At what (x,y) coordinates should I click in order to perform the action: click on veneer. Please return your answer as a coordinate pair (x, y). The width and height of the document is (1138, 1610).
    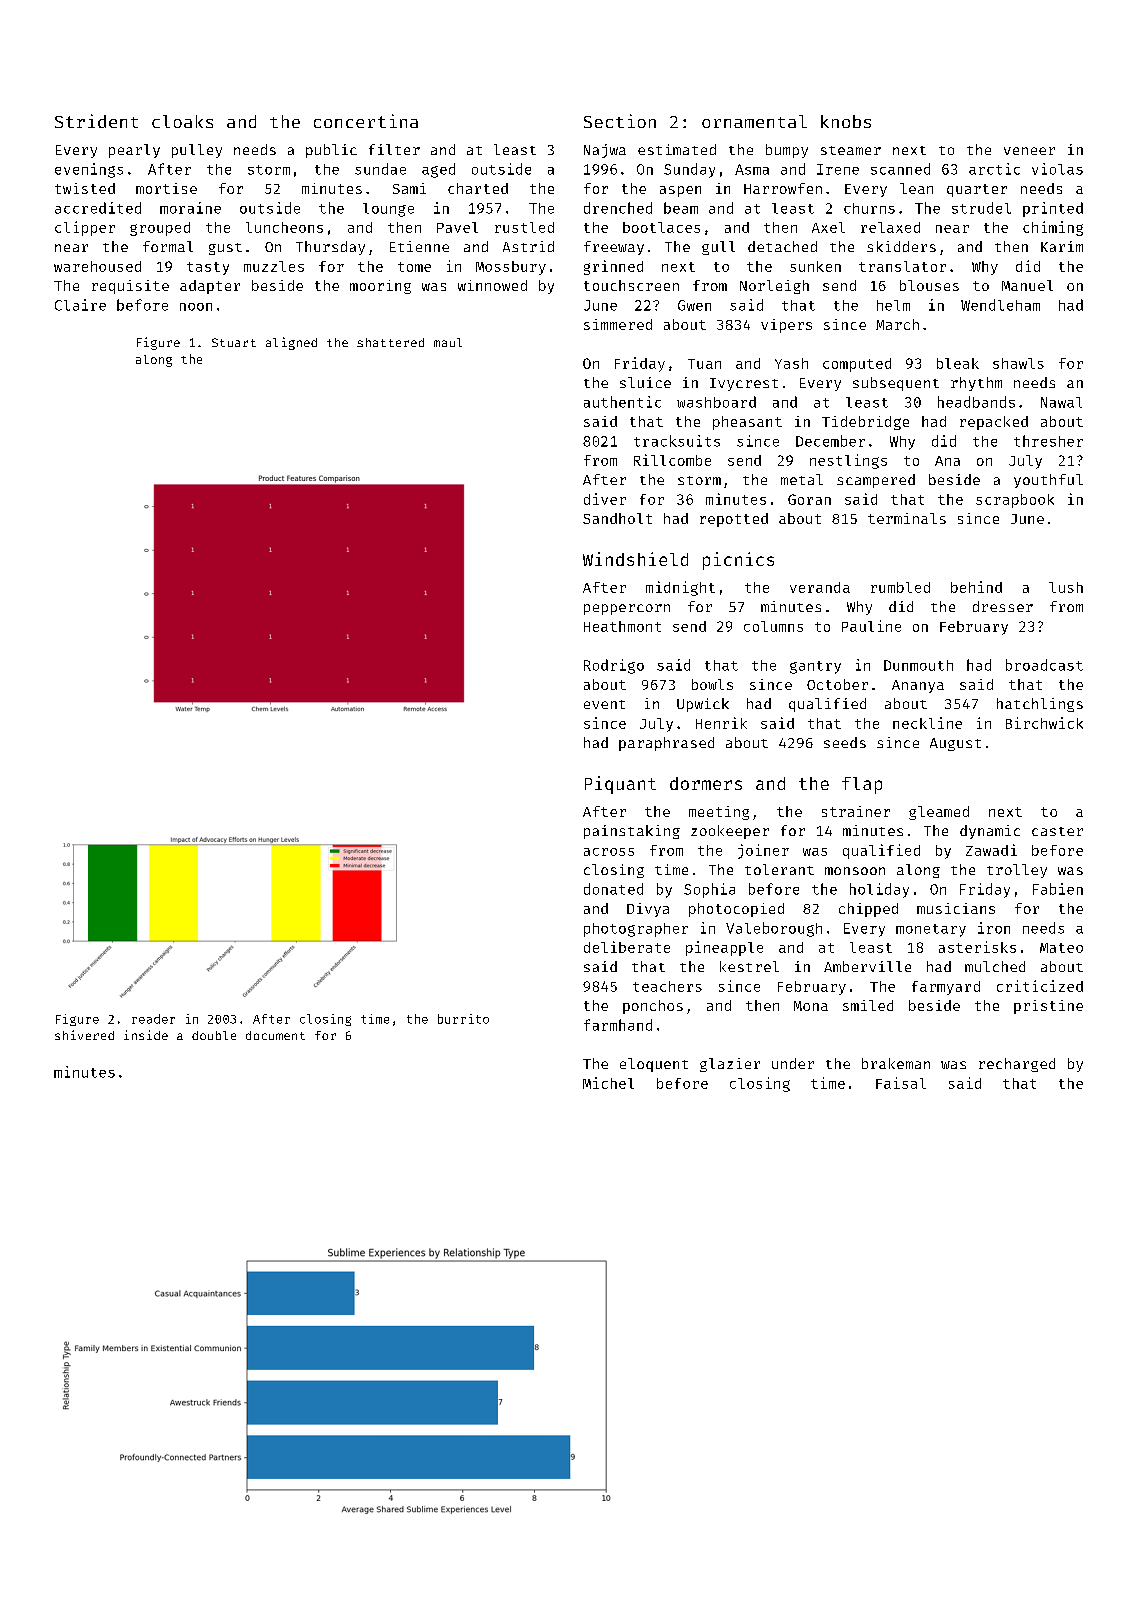
    Looking at the image, I should click on (1029, 151).
